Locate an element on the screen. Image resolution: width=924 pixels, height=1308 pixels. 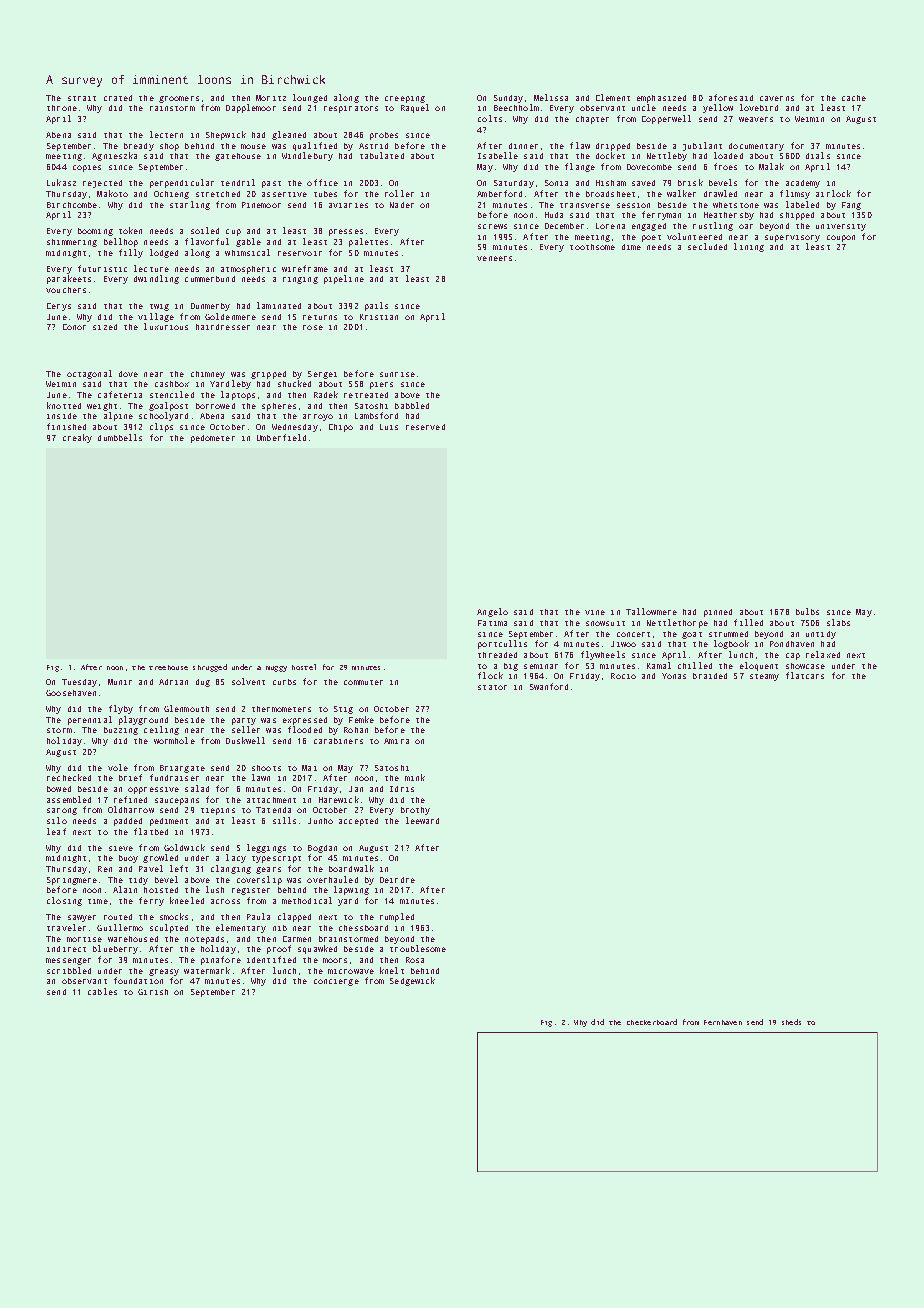
Girish is located at coordinates (153, 992).
